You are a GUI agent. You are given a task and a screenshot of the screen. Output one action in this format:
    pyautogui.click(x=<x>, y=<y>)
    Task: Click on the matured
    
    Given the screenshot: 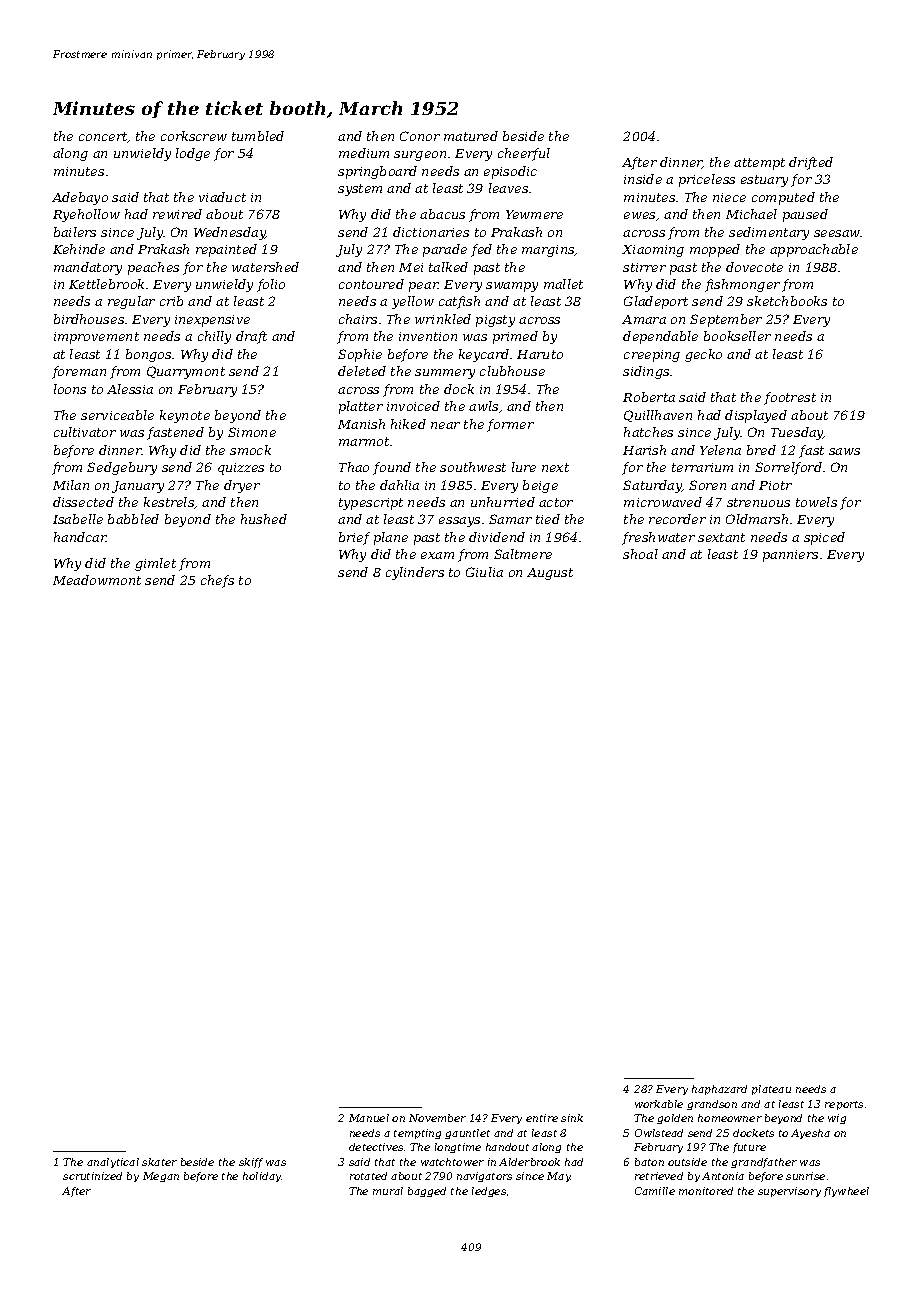 What is the action you would take?
    pyautogui.click(x=471, y=136)
